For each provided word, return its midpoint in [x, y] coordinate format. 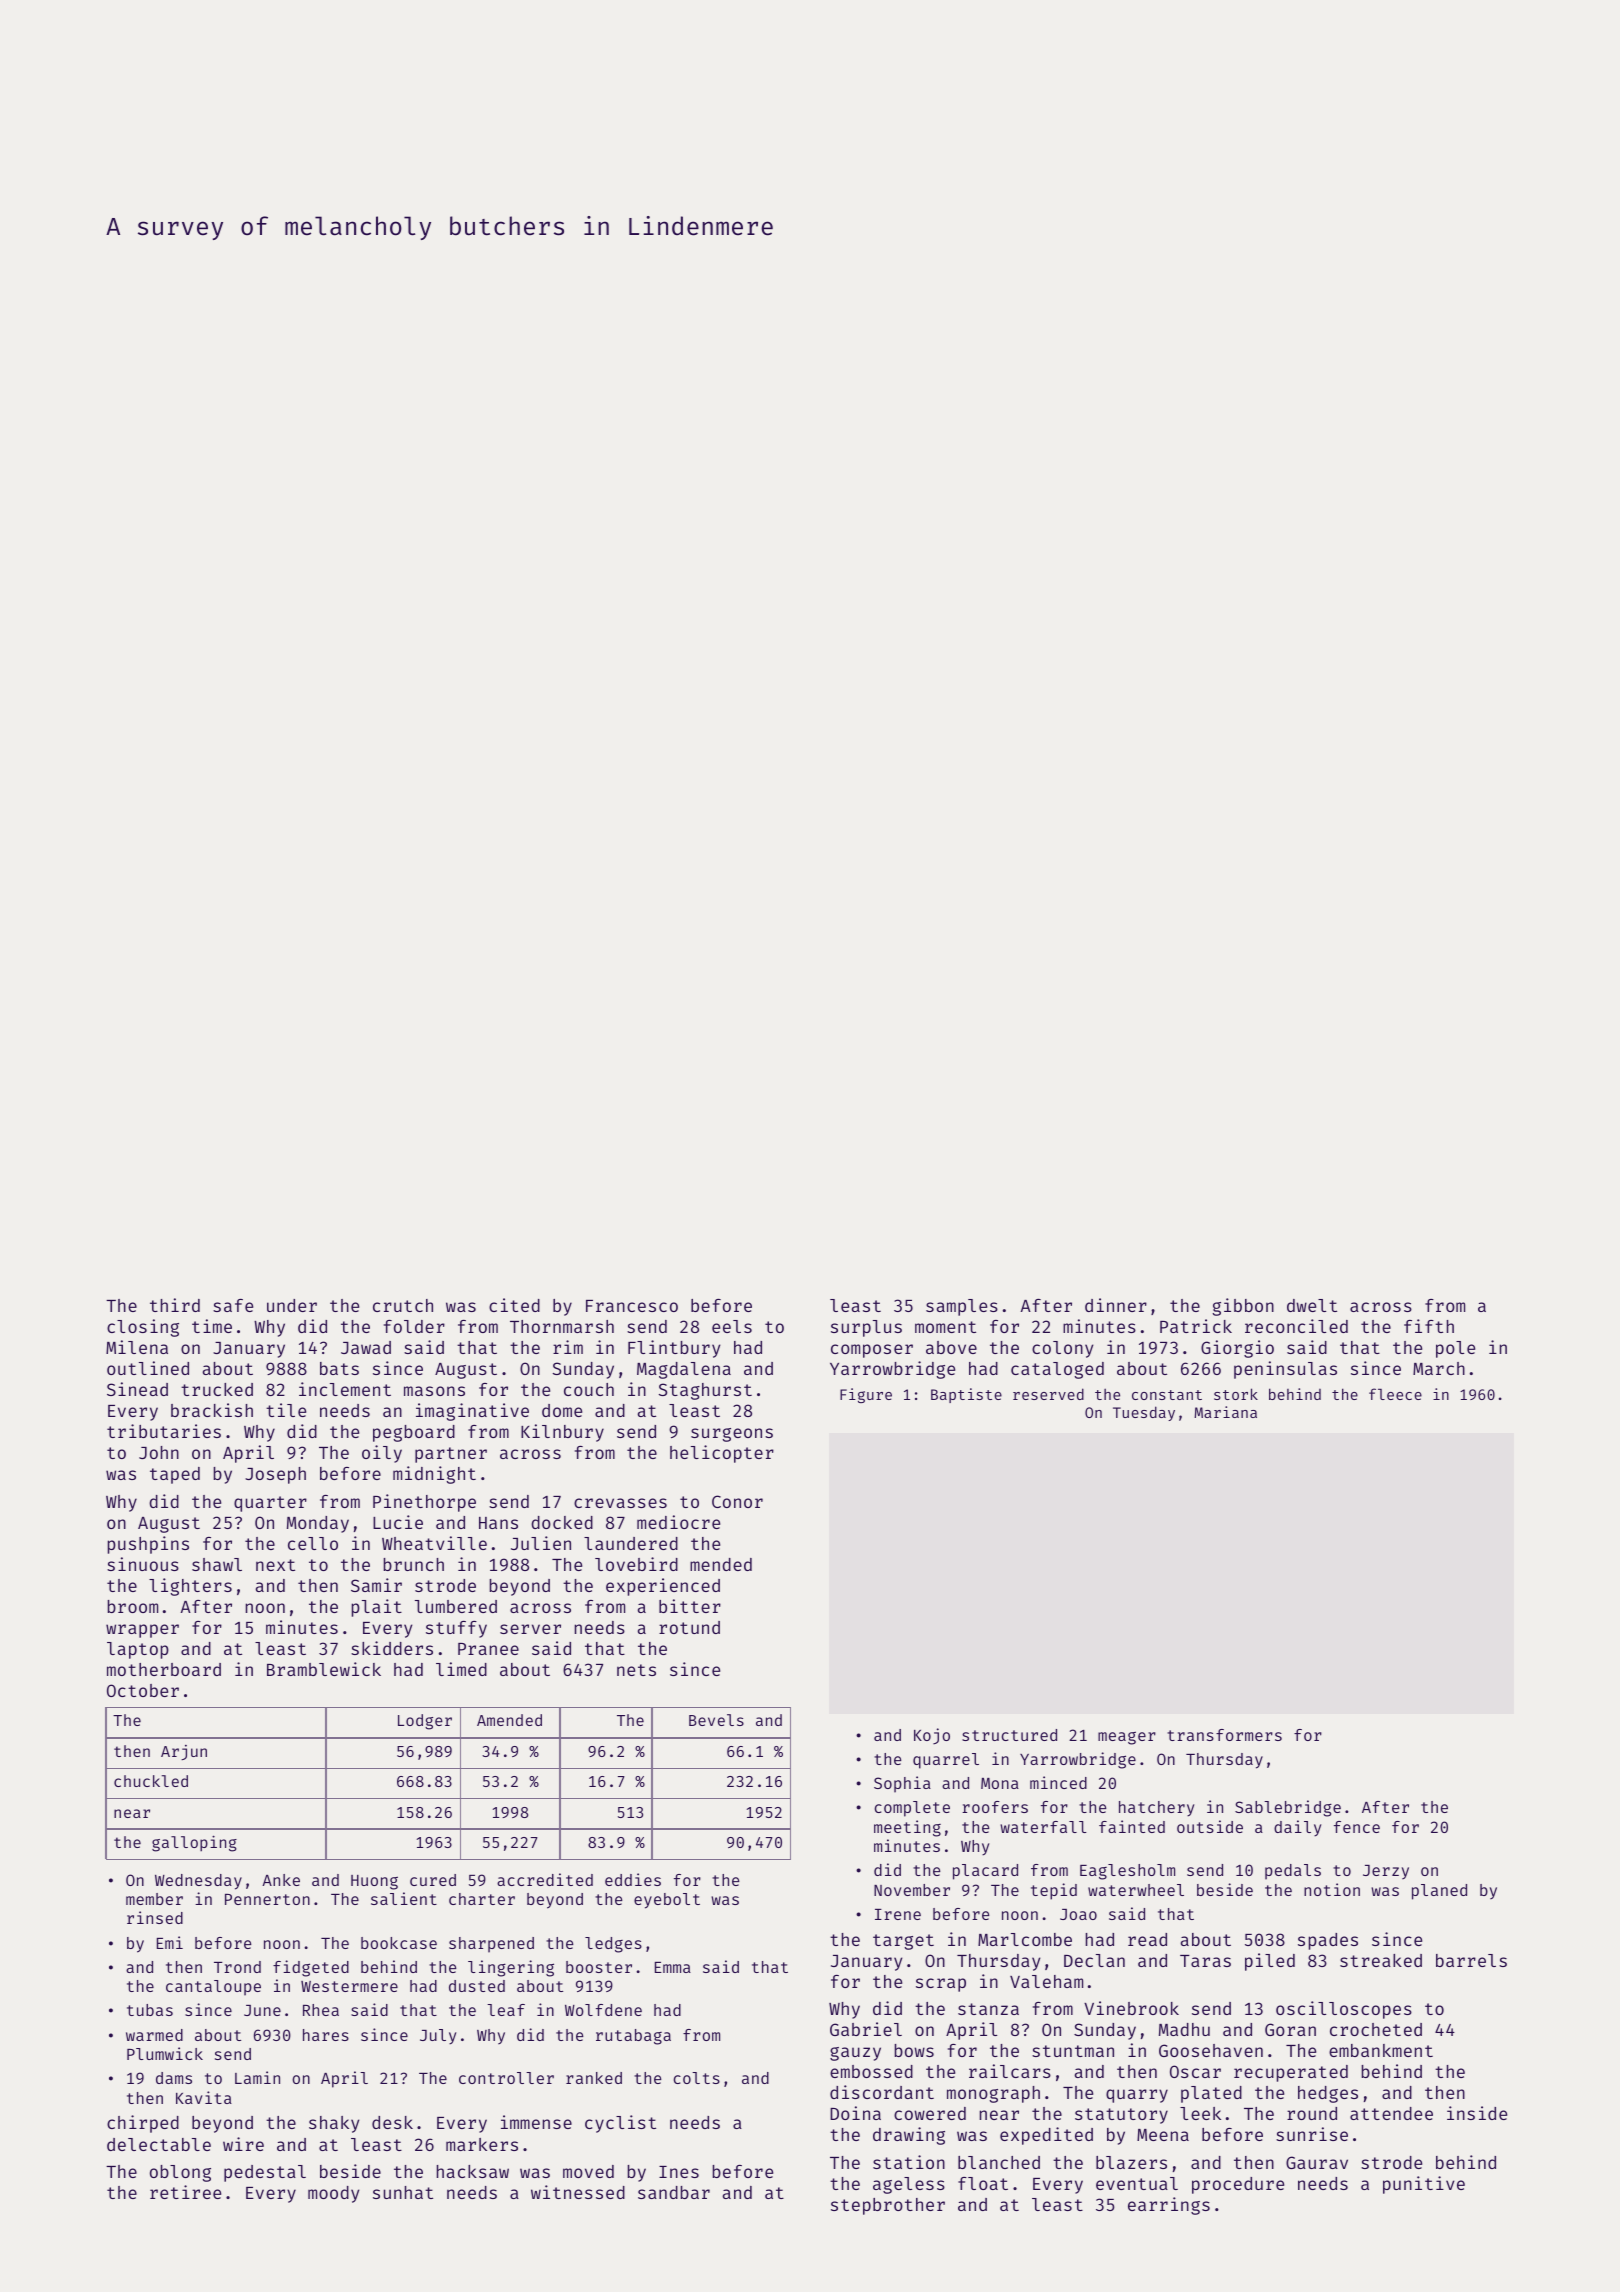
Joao [1078, 1914]
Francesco [632, 1306]
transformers [1224, 1735]
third [175, 1305]
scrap [941, 1985]
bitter [690, 1606]
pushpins [148, 1545]
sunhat [403, 2192]
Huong [374, 1882]
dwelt [1312, 1305]
